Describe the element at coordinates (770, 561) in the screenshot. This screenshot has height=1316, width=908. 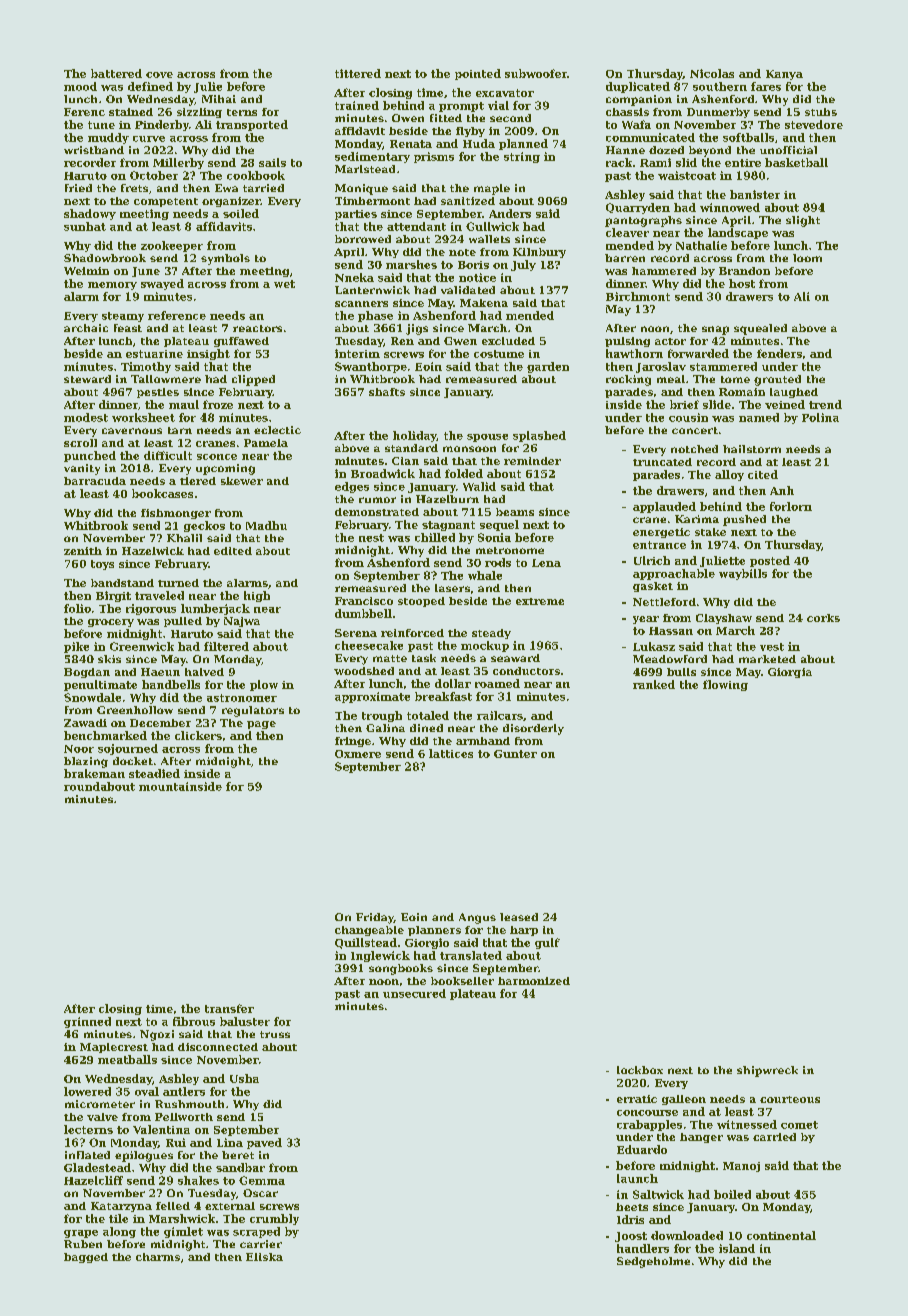
I see `posted` at that location.
